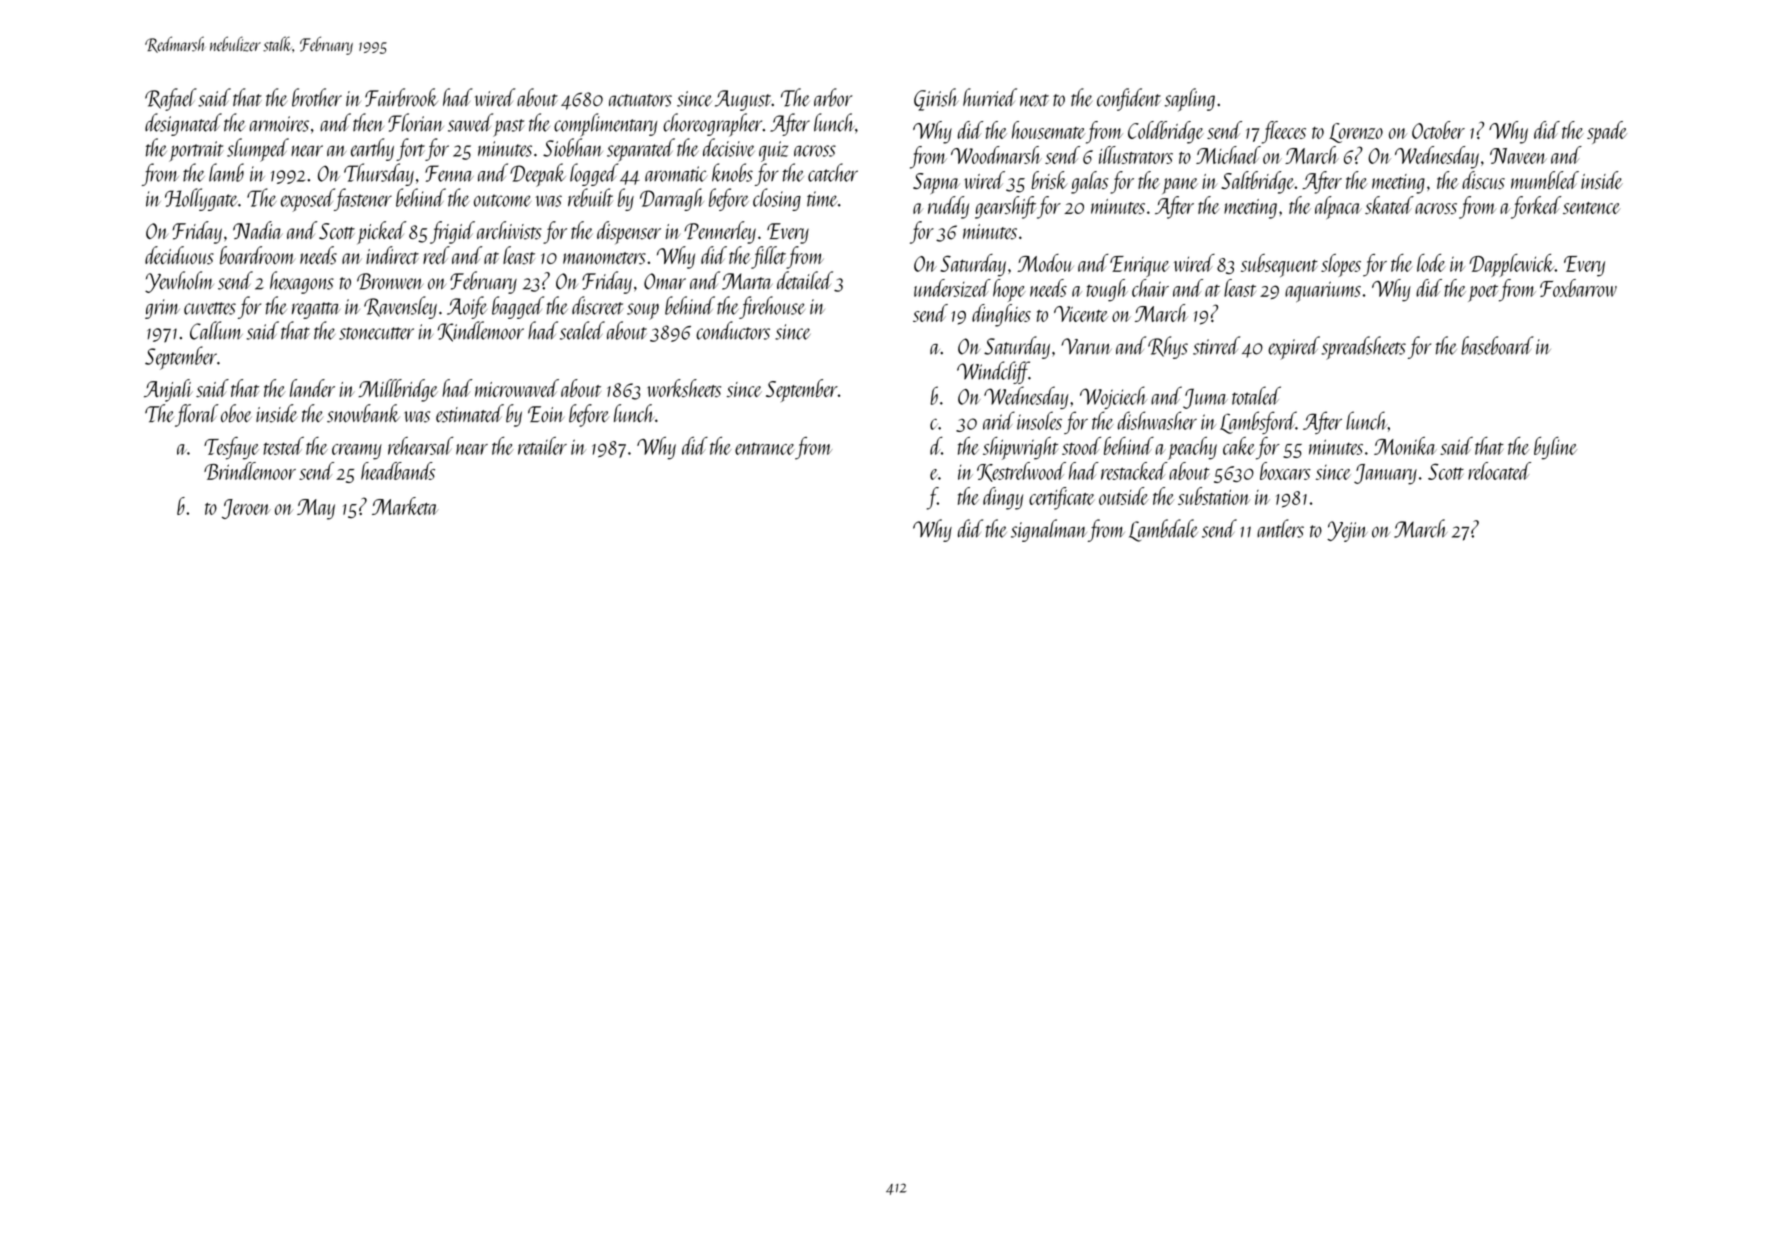 The image size is (1773, 1254). What do you see at coordinates (1555, 448) in the screenshot?
I see `byline` at bounding box center [1555, 448].
